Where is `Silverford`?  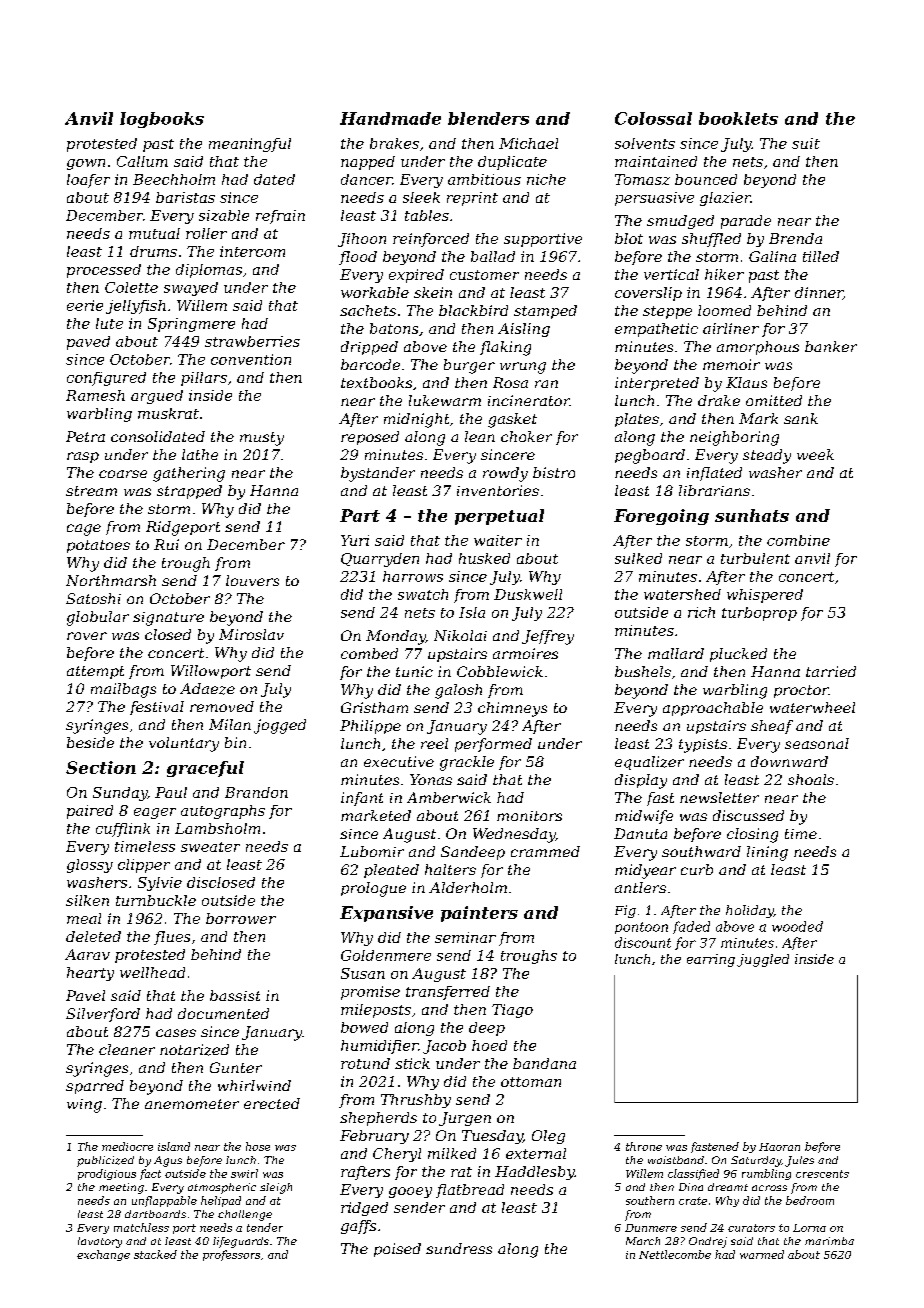
Silverford is located at coordinates (103, 1015).
